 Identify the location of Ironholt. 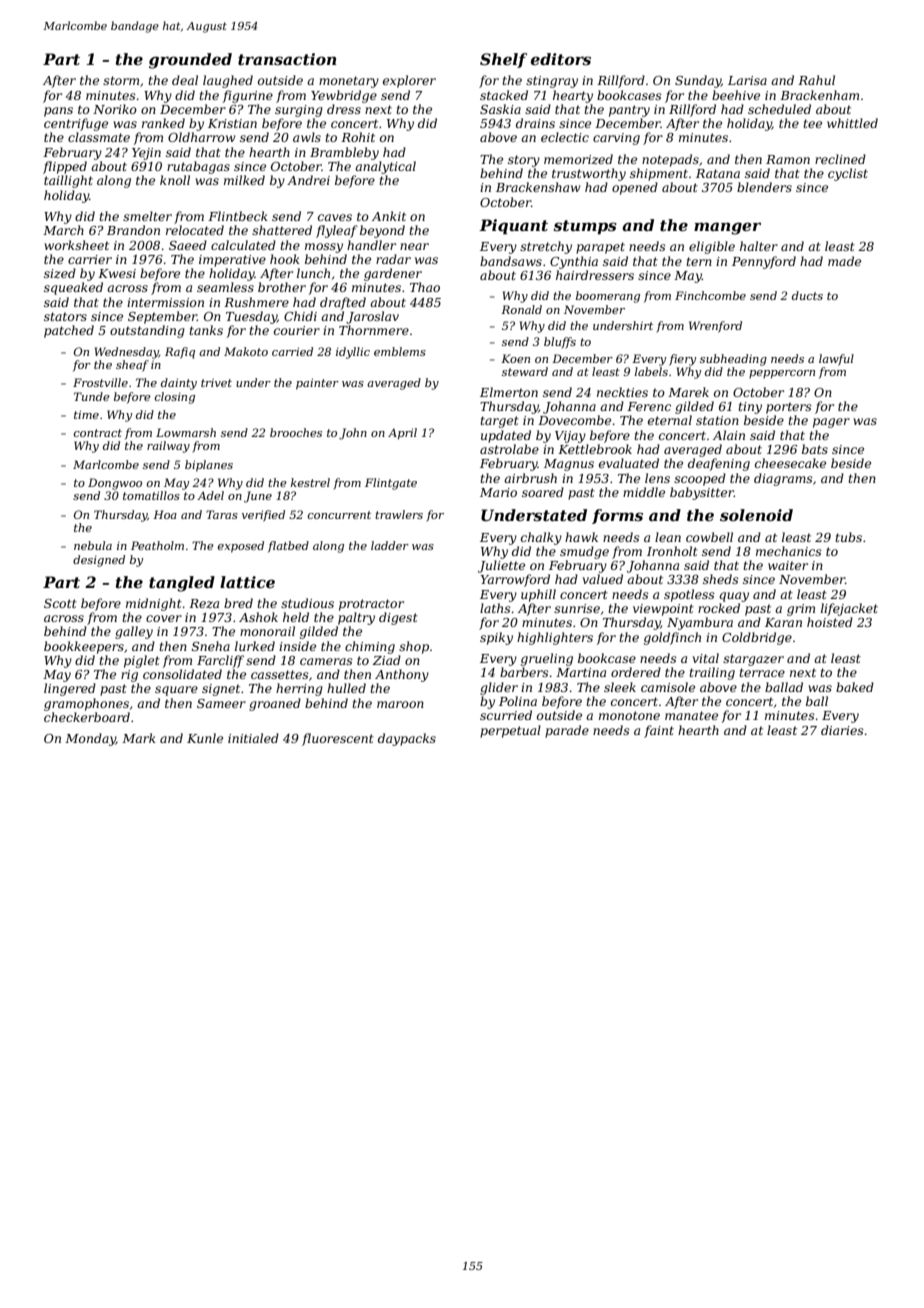
(672, 551).
